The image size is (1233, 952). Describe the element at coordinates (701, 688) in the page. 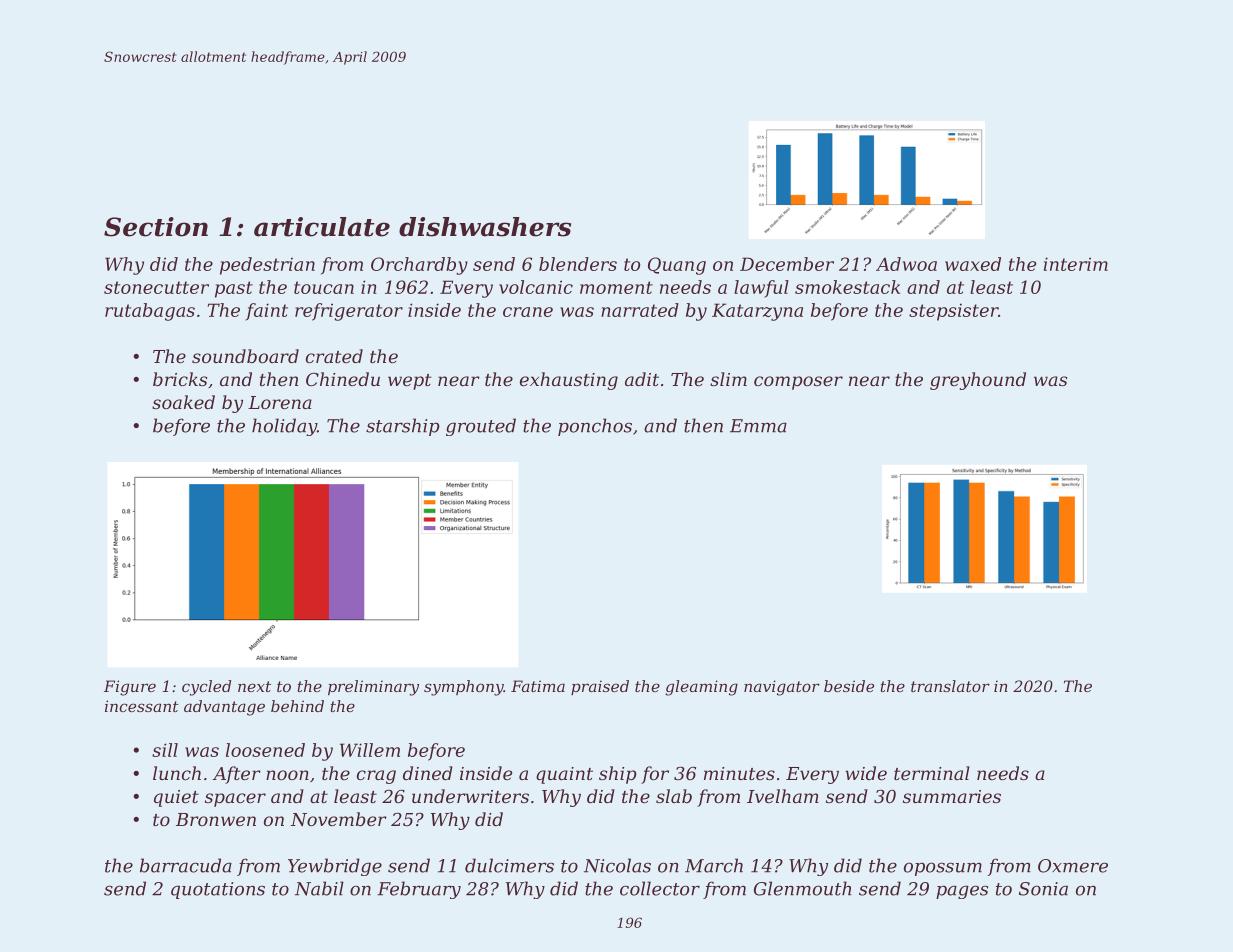

I see `gleaming` at that location.
